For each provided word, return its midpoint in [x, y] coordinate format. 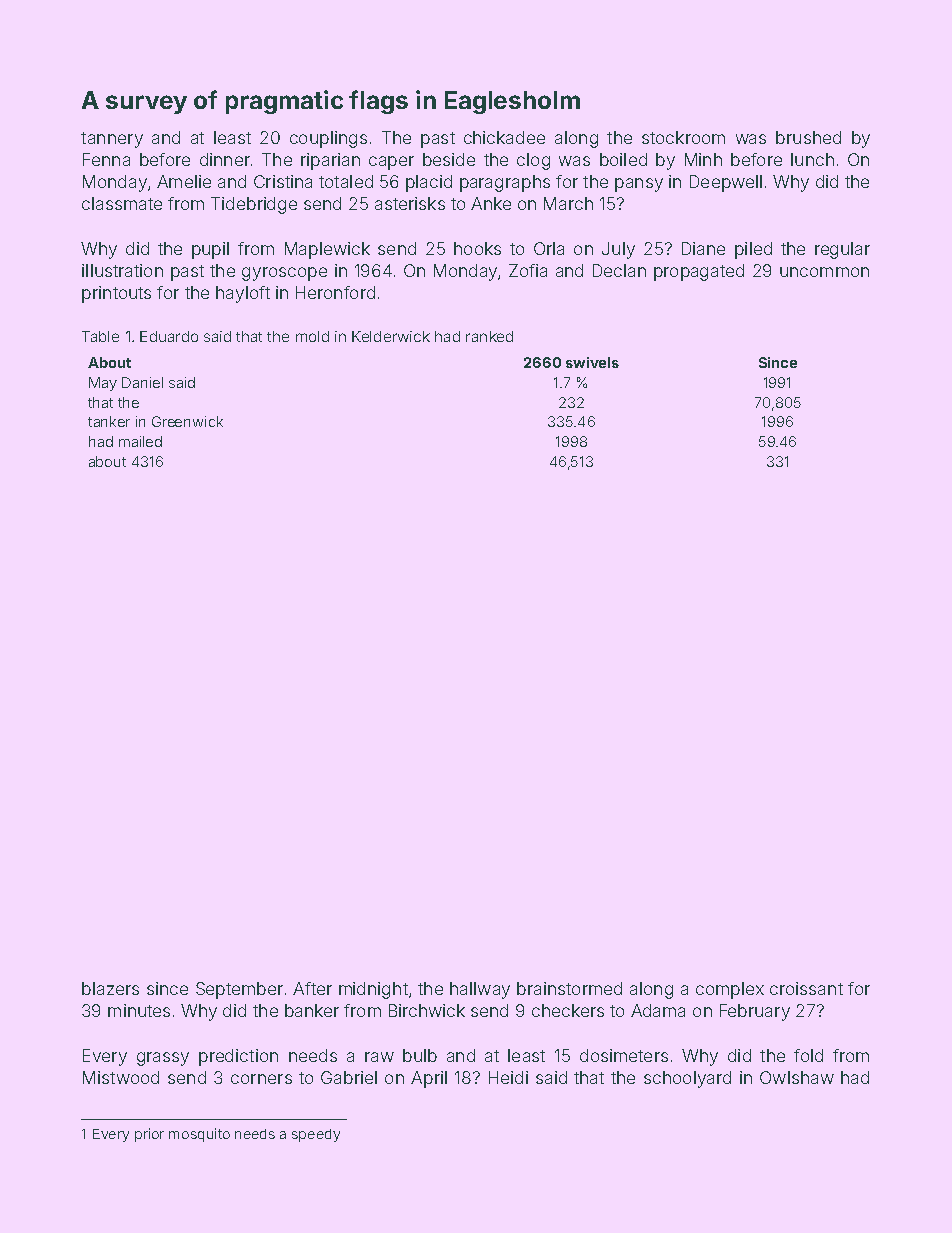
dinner [225, 159]
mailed [140, 441]
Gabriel [349, 1077]
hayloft [243, 294]
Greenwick [187, 421]
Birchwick [427, 1010]
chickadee [504, 137]
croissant [806, 988]
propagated [699, 272]
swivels [592, 362]
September [239, 990]
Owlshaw [797, 1077]
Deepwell [726, 183]
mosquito [199, 1135]
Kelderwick [391, 336]
